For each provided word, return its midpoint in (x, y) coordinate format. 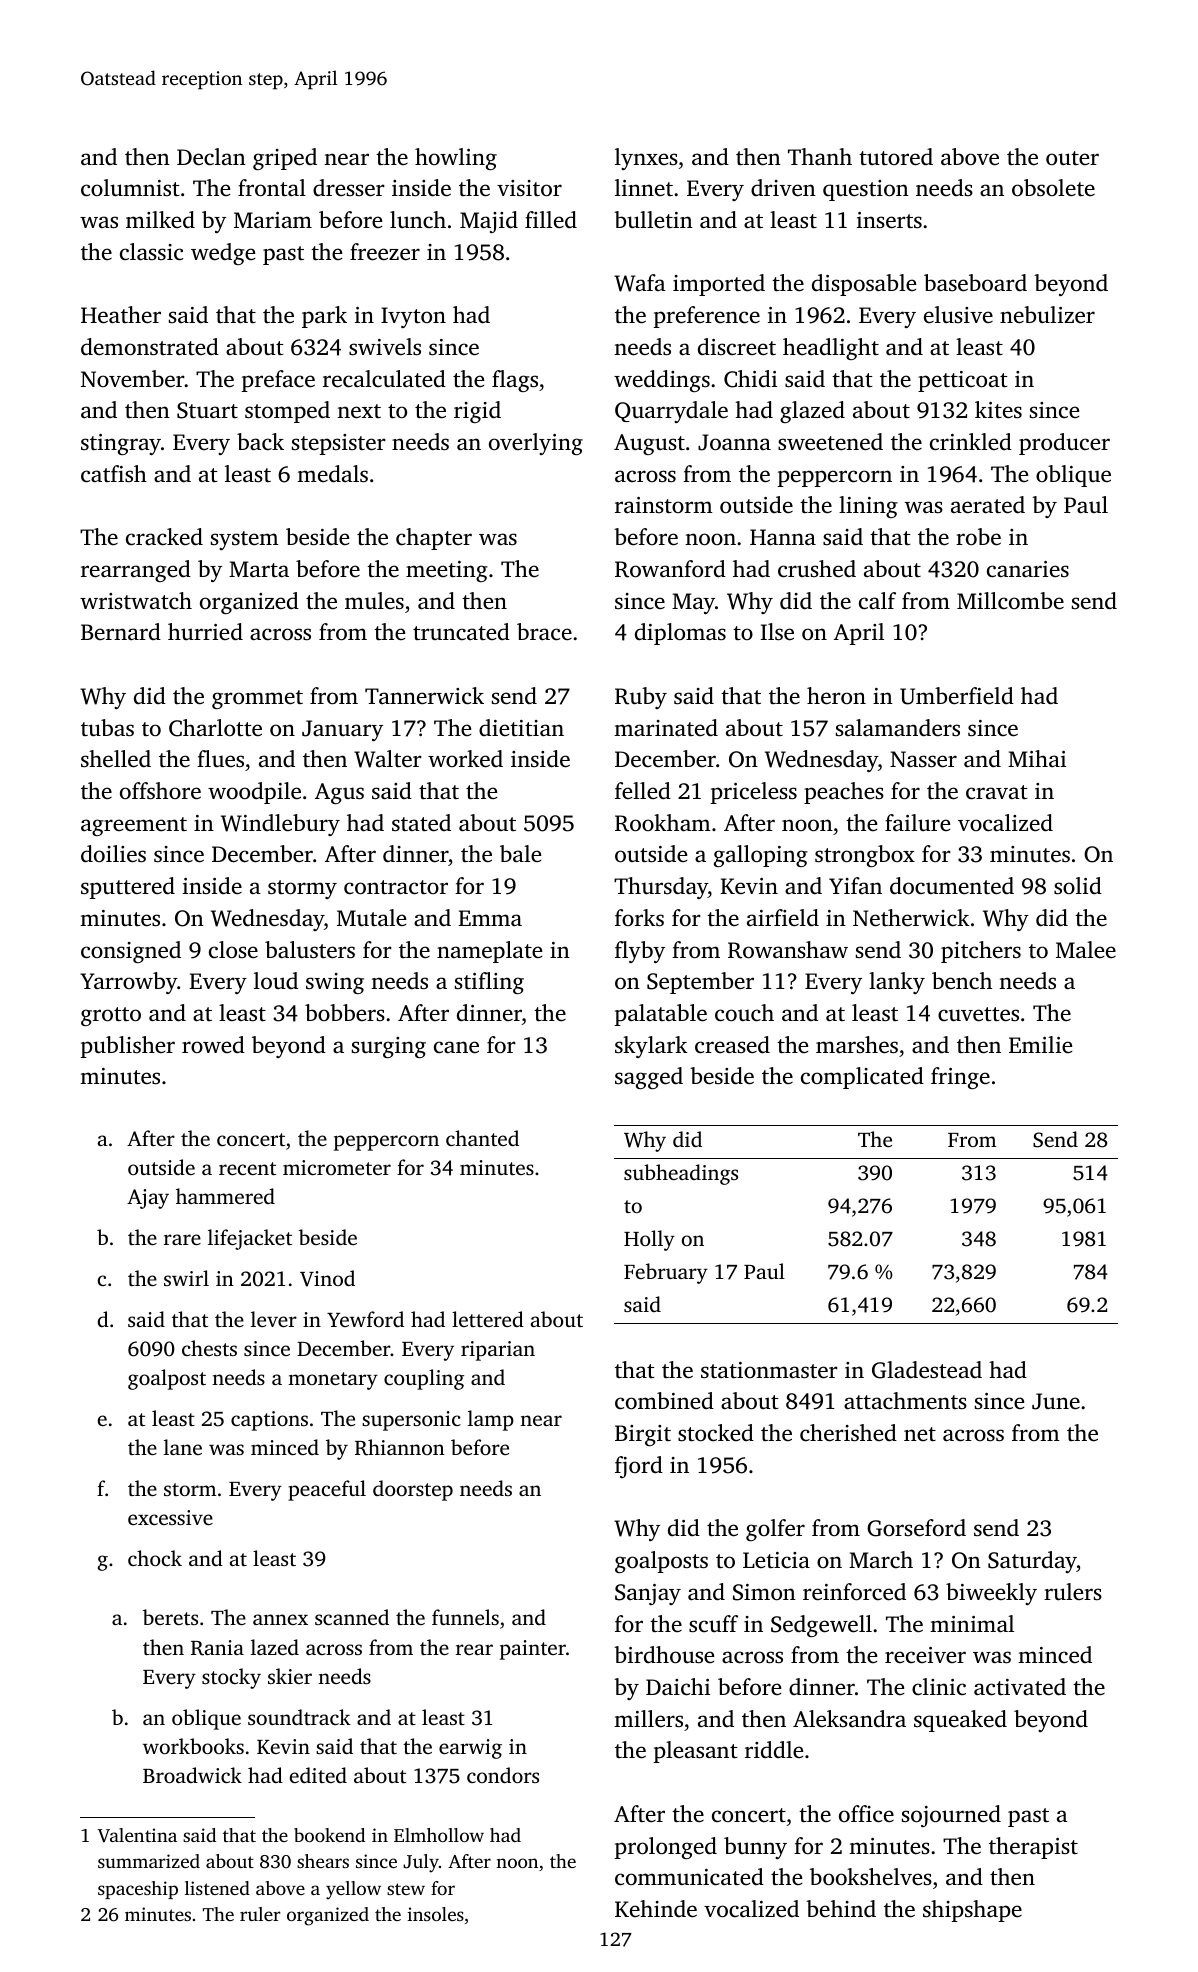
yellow (353, 1890)
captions (269, 1421)
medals (332, 474)
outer (1072, 158)
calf (877, 600)
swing (335, 983)
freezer (385, 252)
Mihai (1037, 758)
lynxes (646, 159)
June (1056, 1401)
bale (520, 853)
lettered (488, 1319)
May (693, 603)
